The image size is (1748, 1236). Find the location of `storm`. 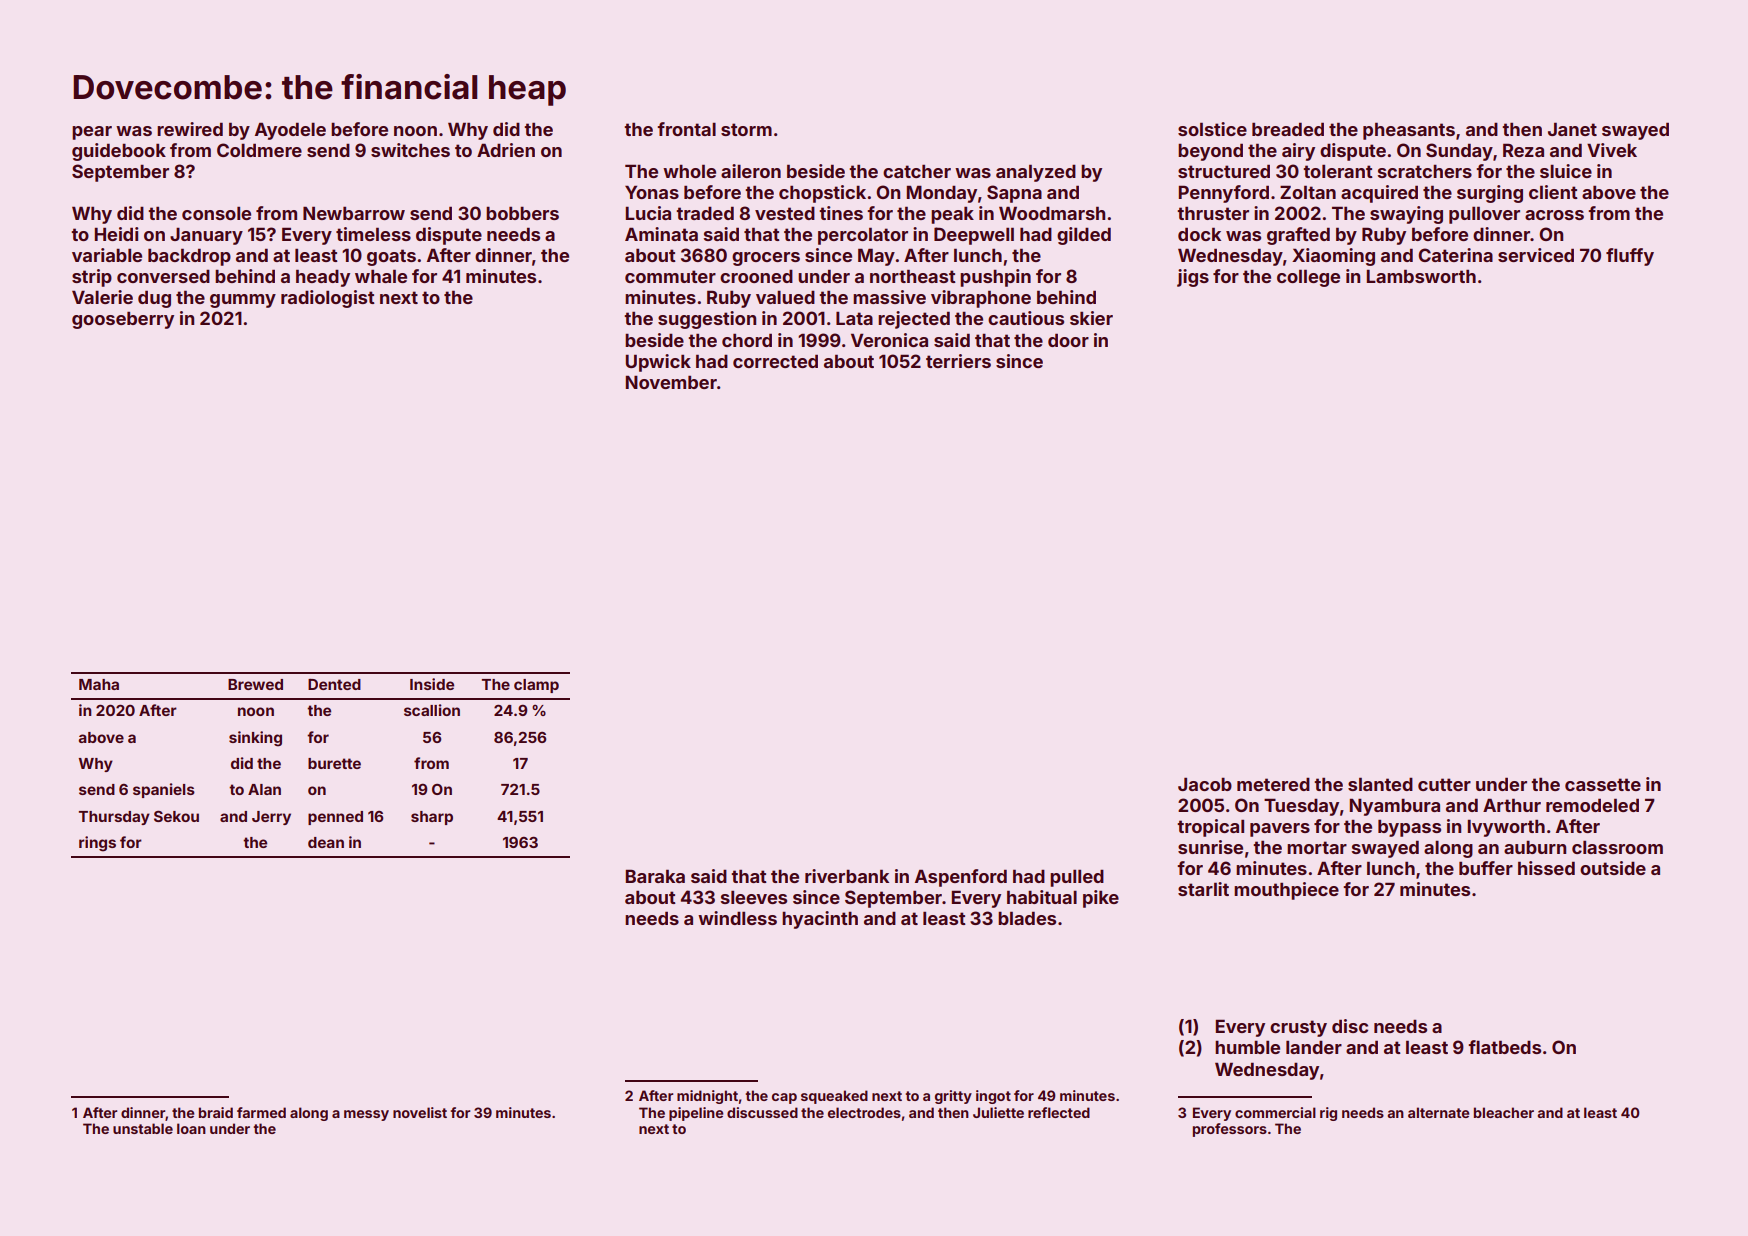

storm is located at coordinates (746, 129).
